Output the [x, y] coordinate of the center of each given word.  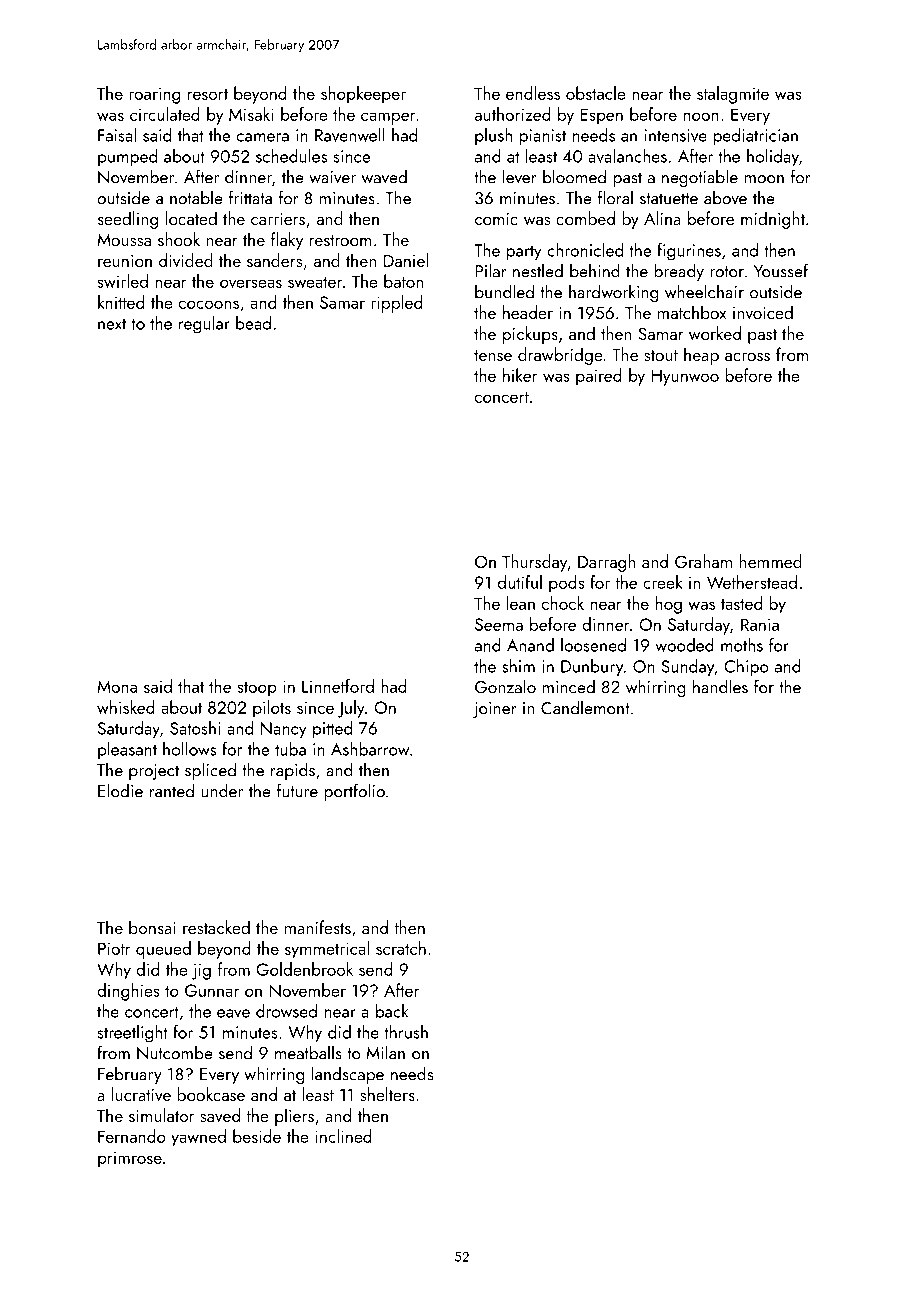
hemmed [771, 561]
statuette [669, 199]
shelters [387, 1094]
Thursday [534, 563]
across [747, 357]
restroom [341, 240]
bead [253, 323]
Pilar [491, 270]
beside [257, 1136]
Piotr [114, 948]
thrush [406, 1032]
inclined [343, 1136]
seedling [128, 220]
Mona [117, 686]
